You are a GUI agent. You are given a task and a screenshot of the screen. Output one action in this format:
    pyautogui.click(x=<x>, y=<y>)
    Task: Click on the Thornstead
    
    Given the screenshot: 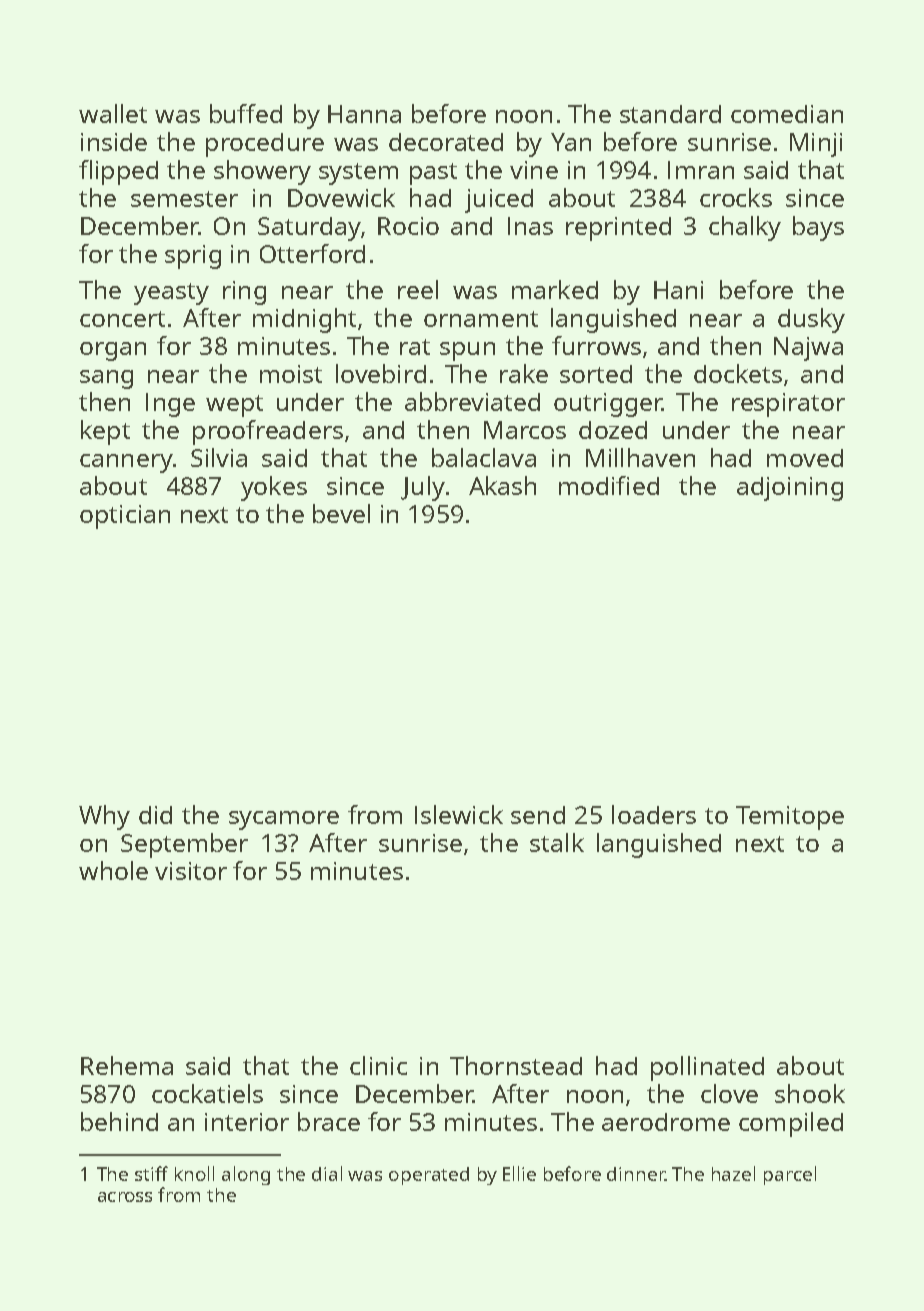 What is the action you would take?
    pyautogui.click(x=516, y=1065)
